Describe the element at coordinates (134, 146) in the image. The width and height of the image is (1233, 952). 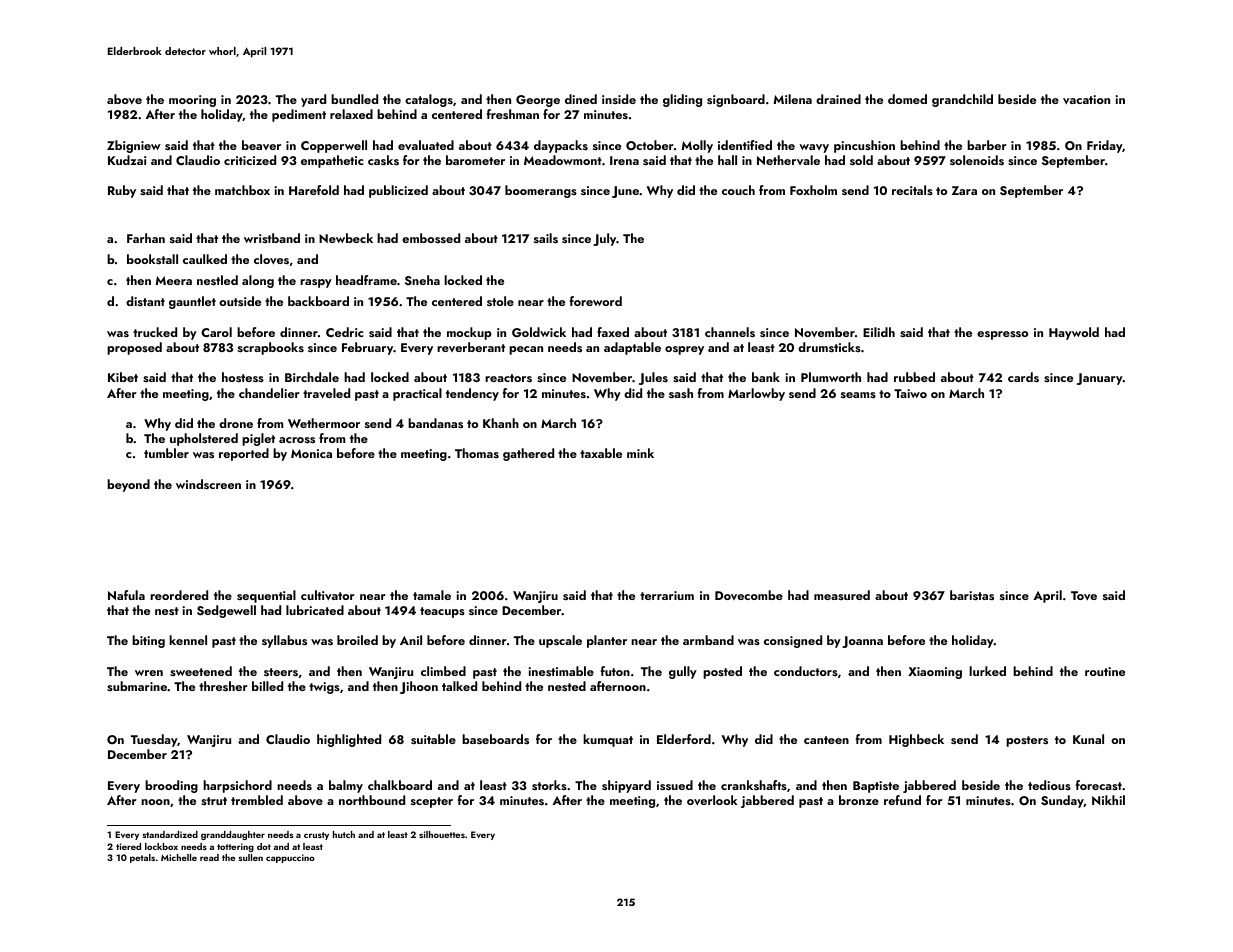
I see `Zbigniew` at that location.
